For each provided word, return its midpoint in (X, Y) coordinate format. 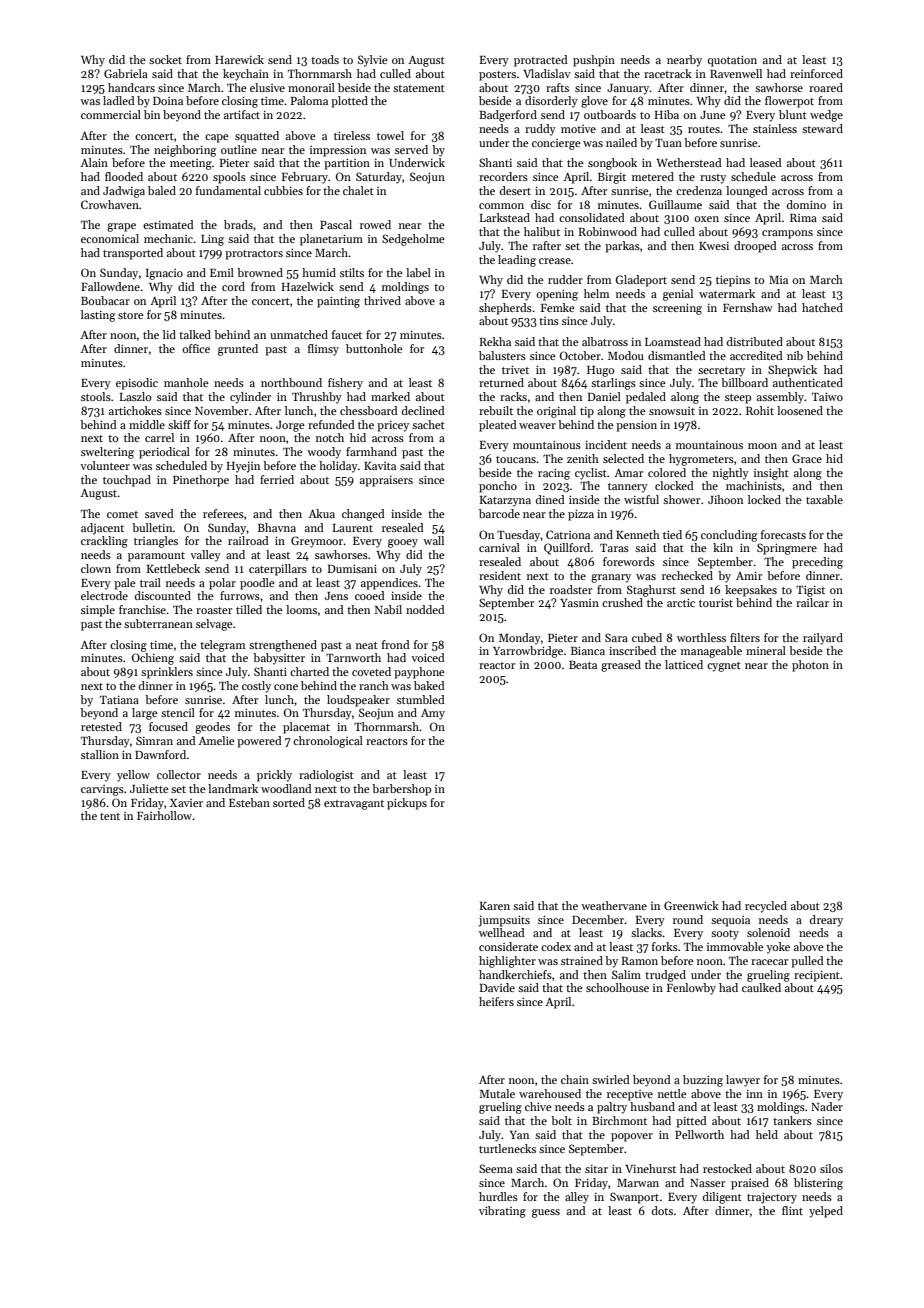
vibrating (502, 1212)
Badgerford (508, 116)
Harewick (239, 59)
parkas (622, 247)
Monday (520, 639)
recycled (766, 907)
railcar (812, 602)
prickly (274, 776)
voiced (428, 657)
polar (222, 584)
